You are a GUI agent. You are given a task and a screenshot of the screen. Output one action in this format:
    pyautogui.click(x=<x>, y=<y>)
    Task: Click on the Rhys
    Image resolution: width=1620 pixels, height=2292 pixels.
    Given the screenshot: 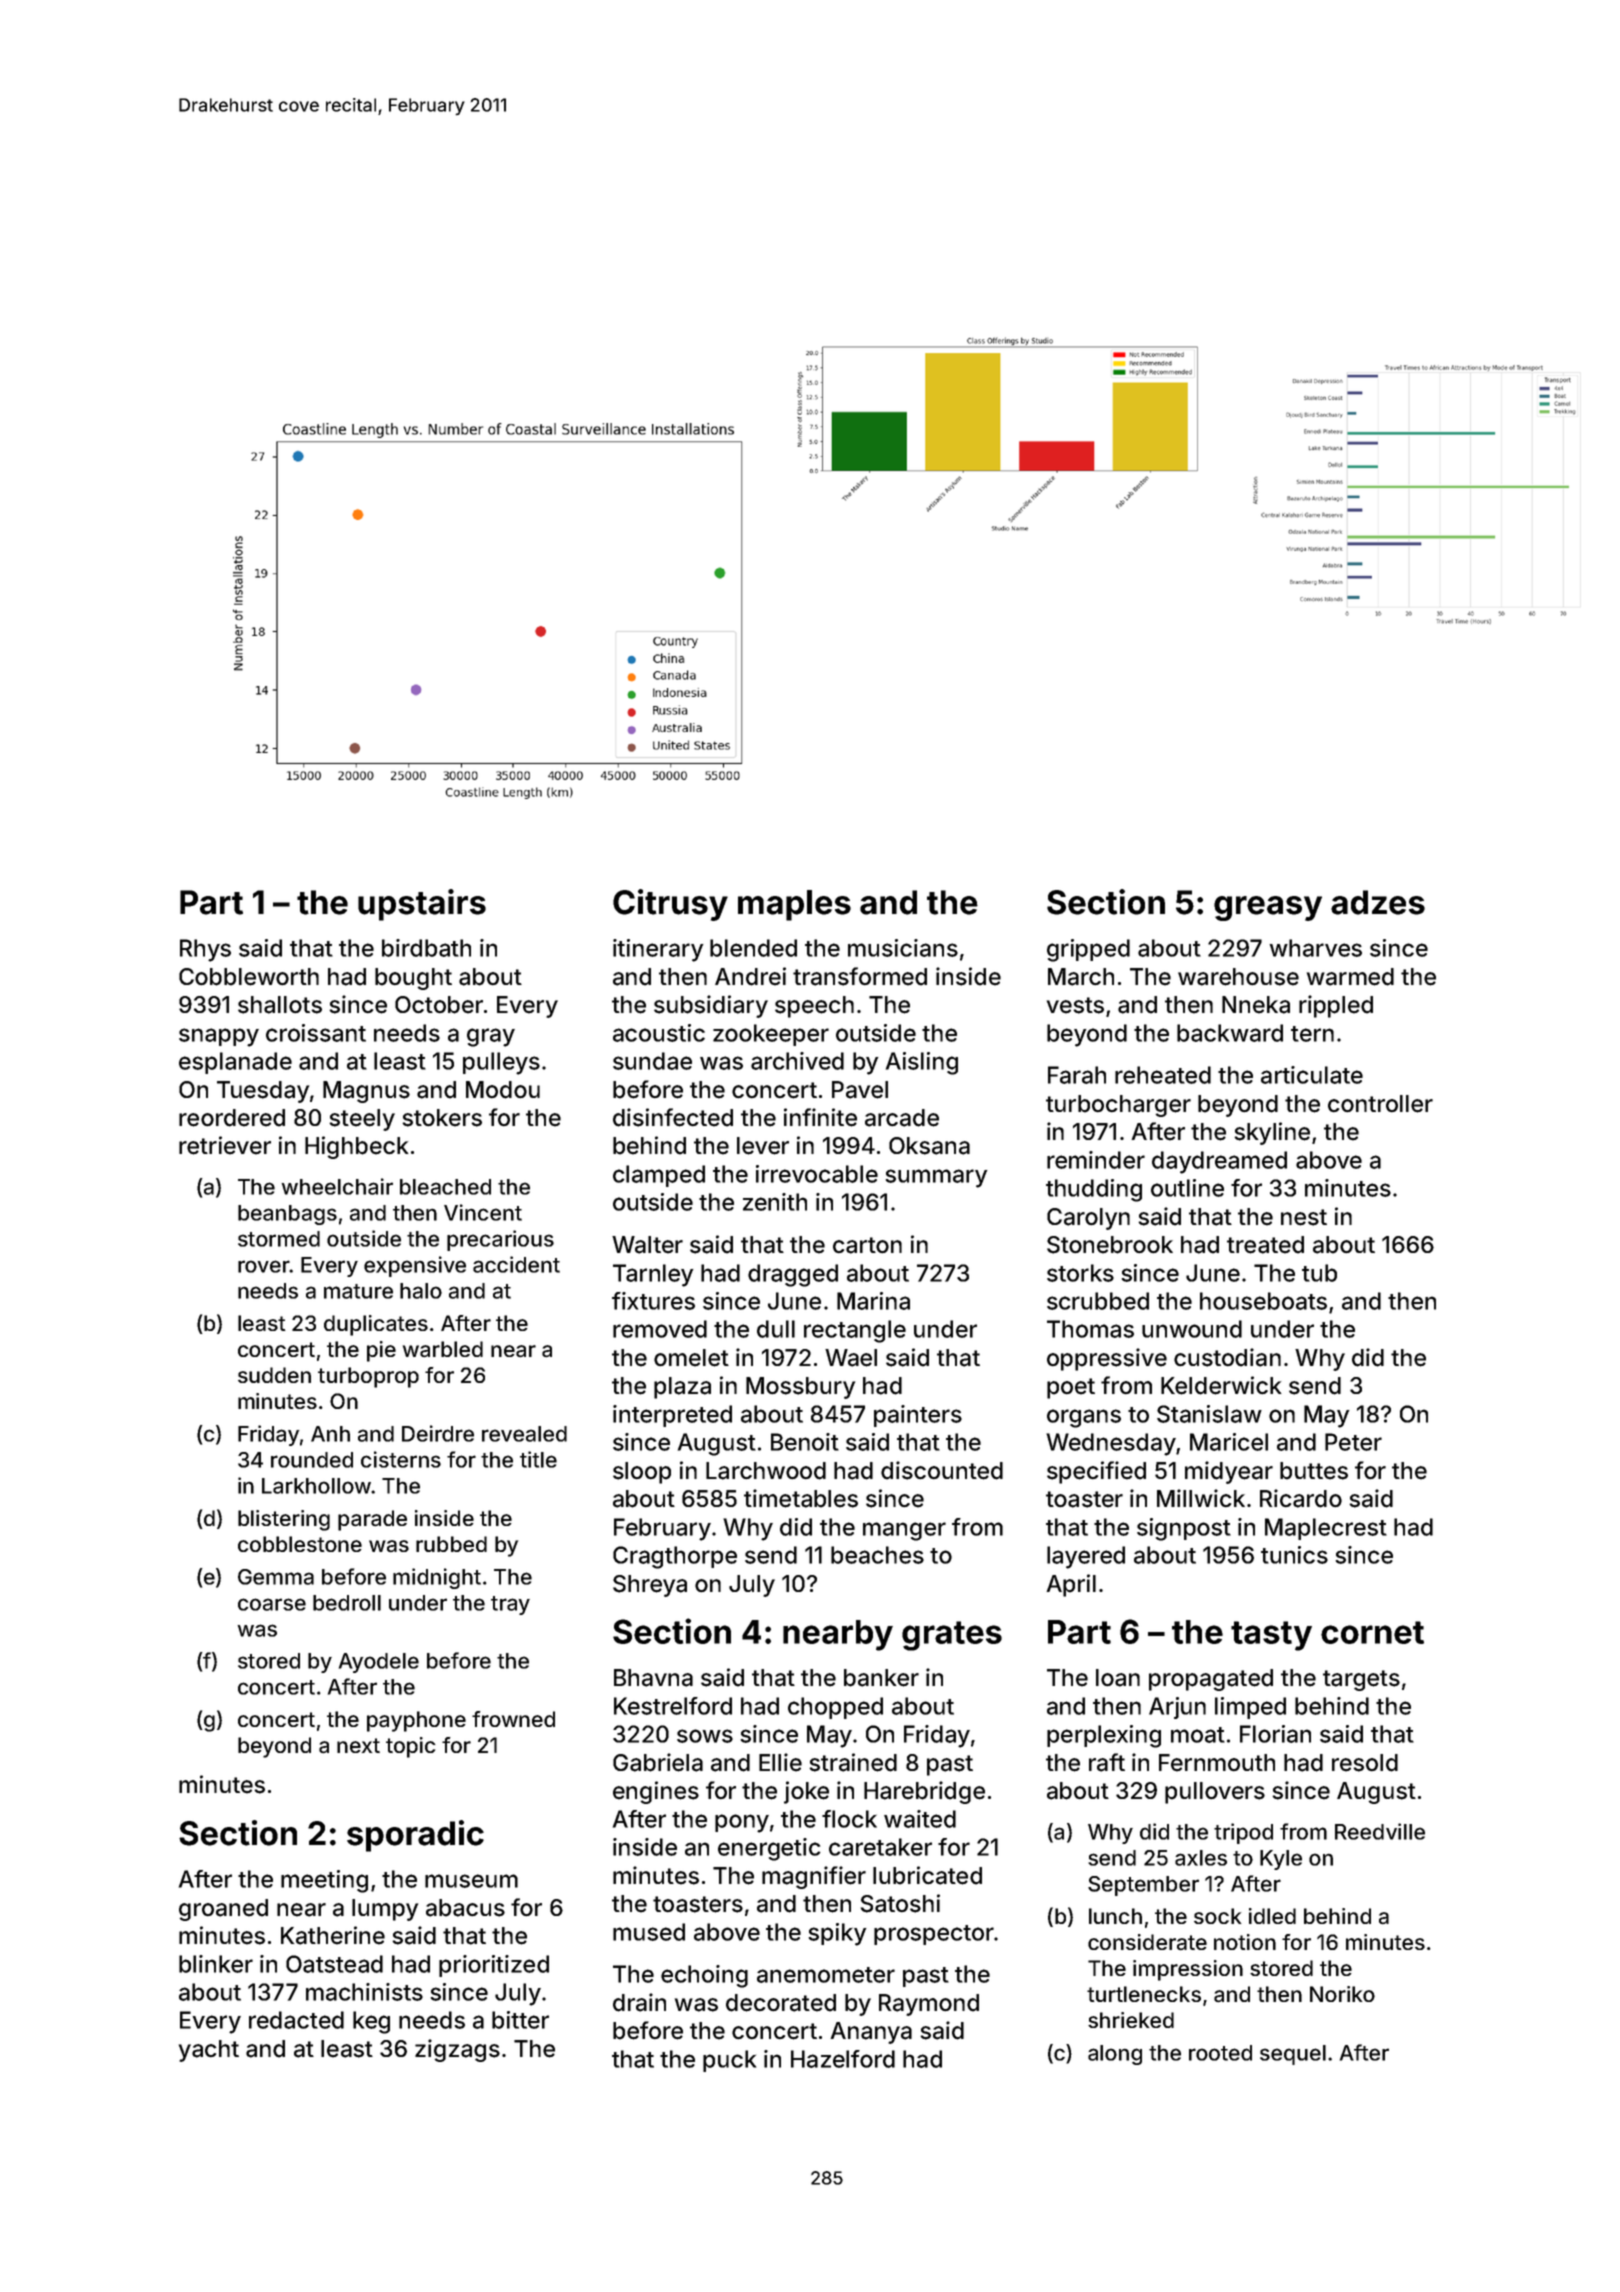 What is the action you would take?
    pyautogui.click(x=205, y=950)
